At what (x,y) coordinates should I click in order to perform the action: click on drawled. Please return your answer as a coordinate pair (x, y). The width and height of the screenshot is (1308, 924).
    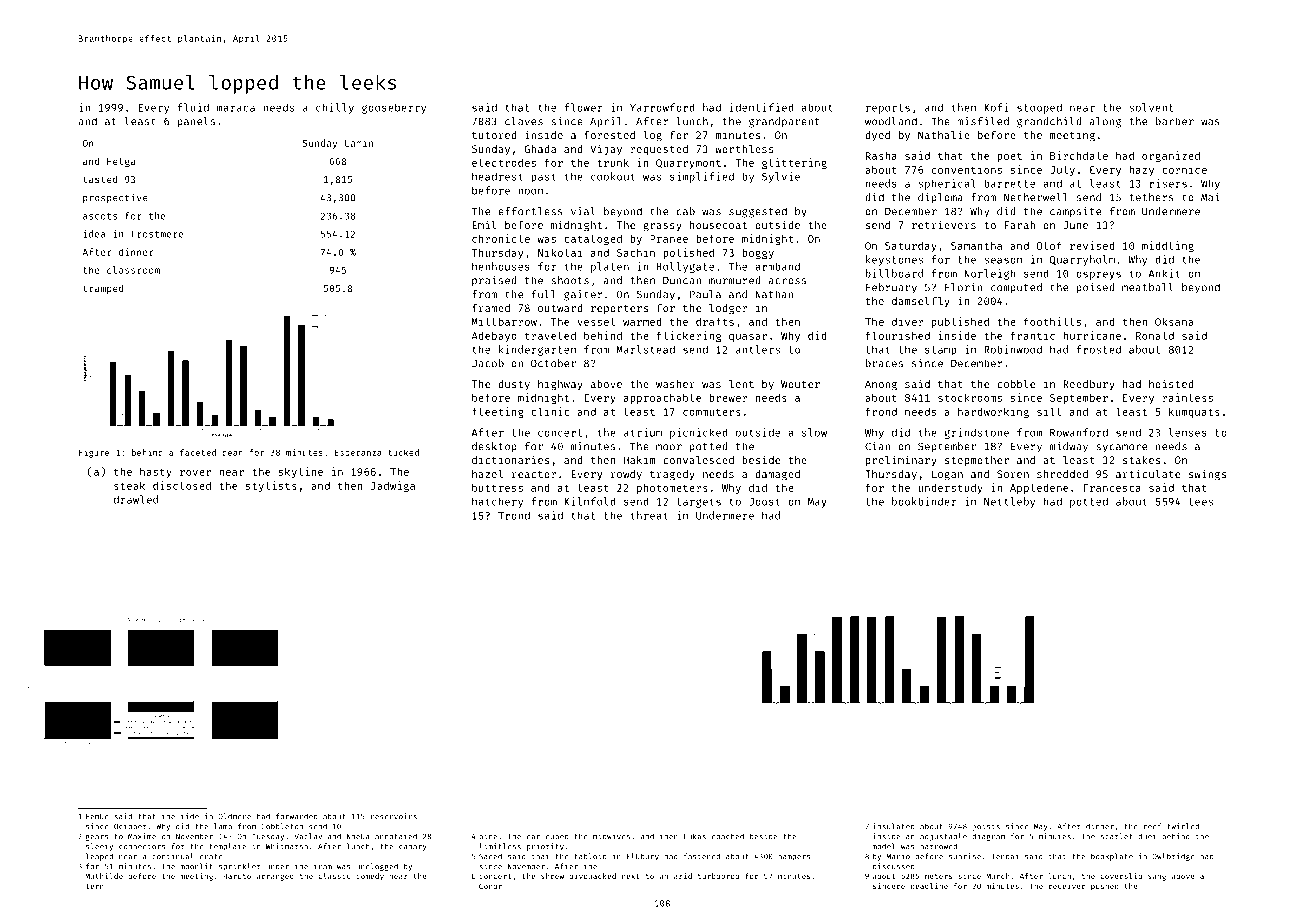
    Looking at the image, I should click on (136, 499).
